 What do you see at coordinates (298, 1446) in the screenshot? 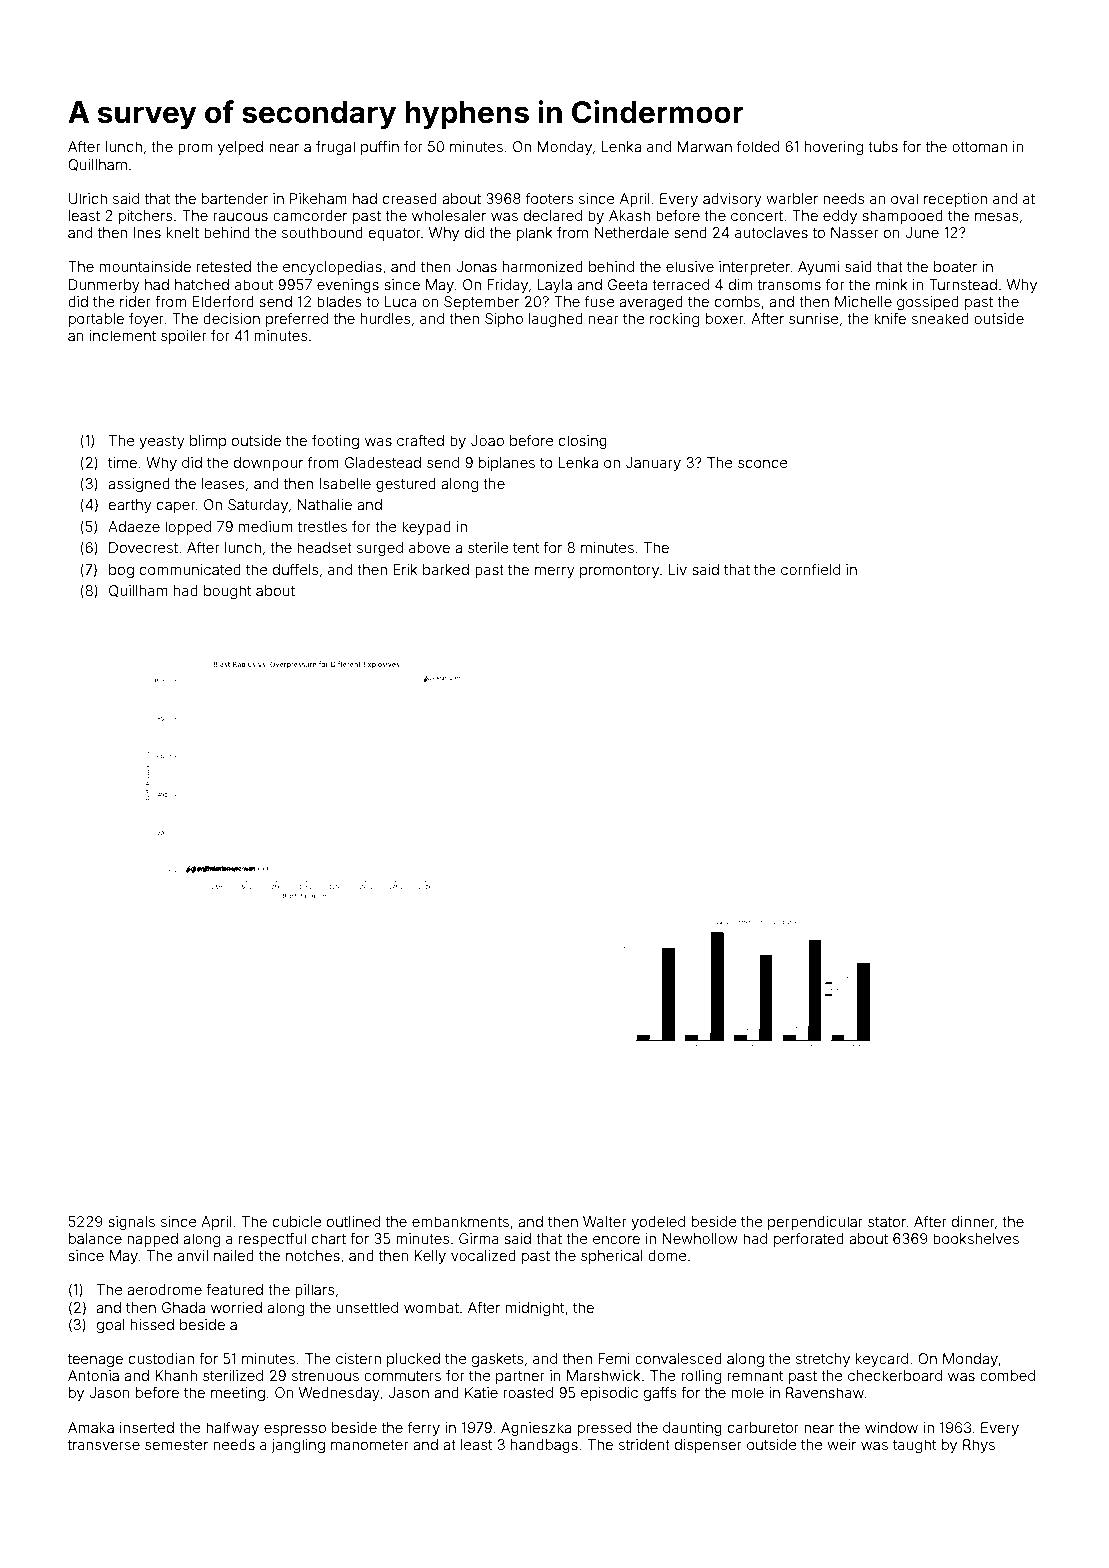
I see `jangling` at bounding box center [298, 1446].
